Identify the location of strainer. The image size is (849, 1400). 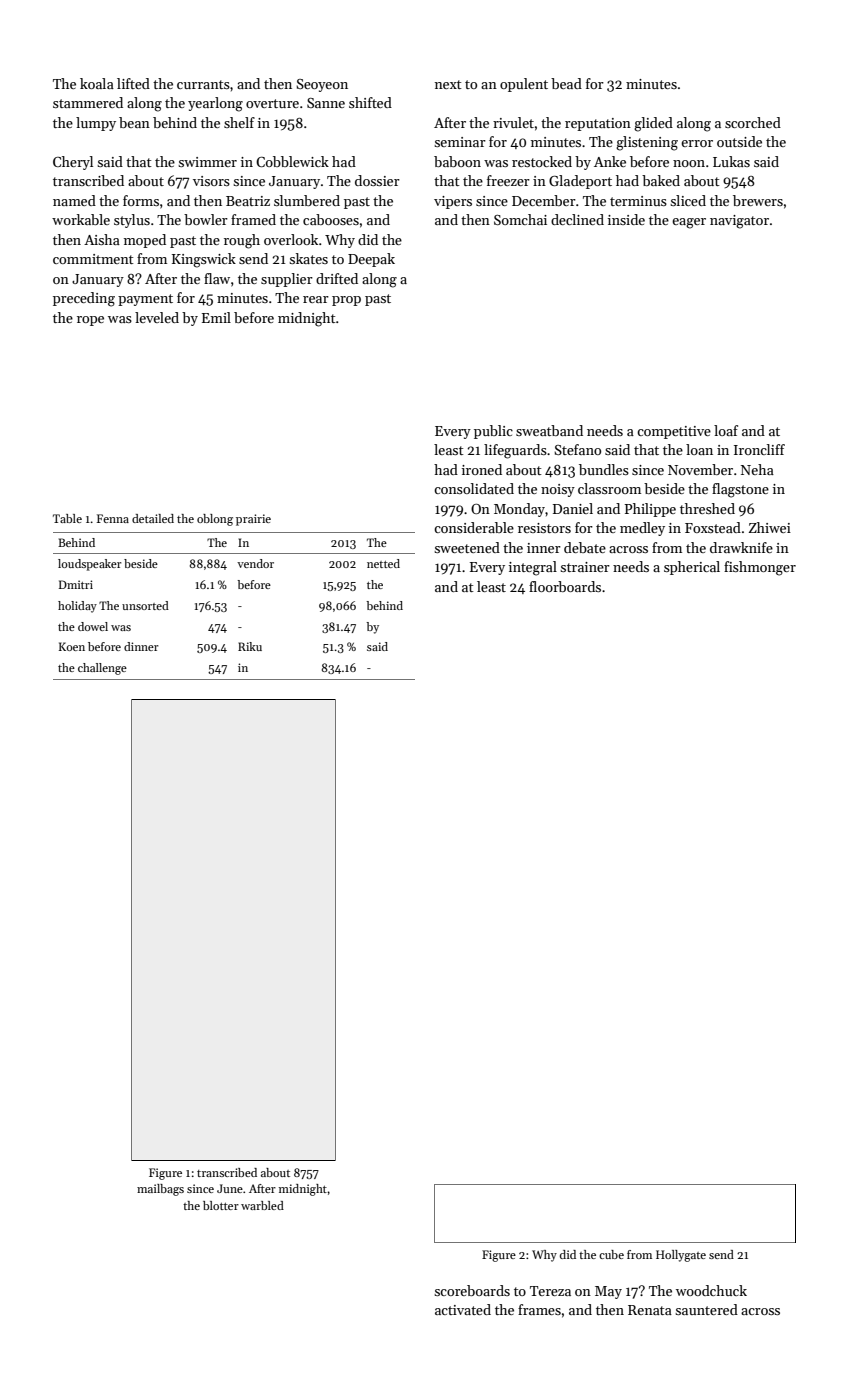
(585, 567).
